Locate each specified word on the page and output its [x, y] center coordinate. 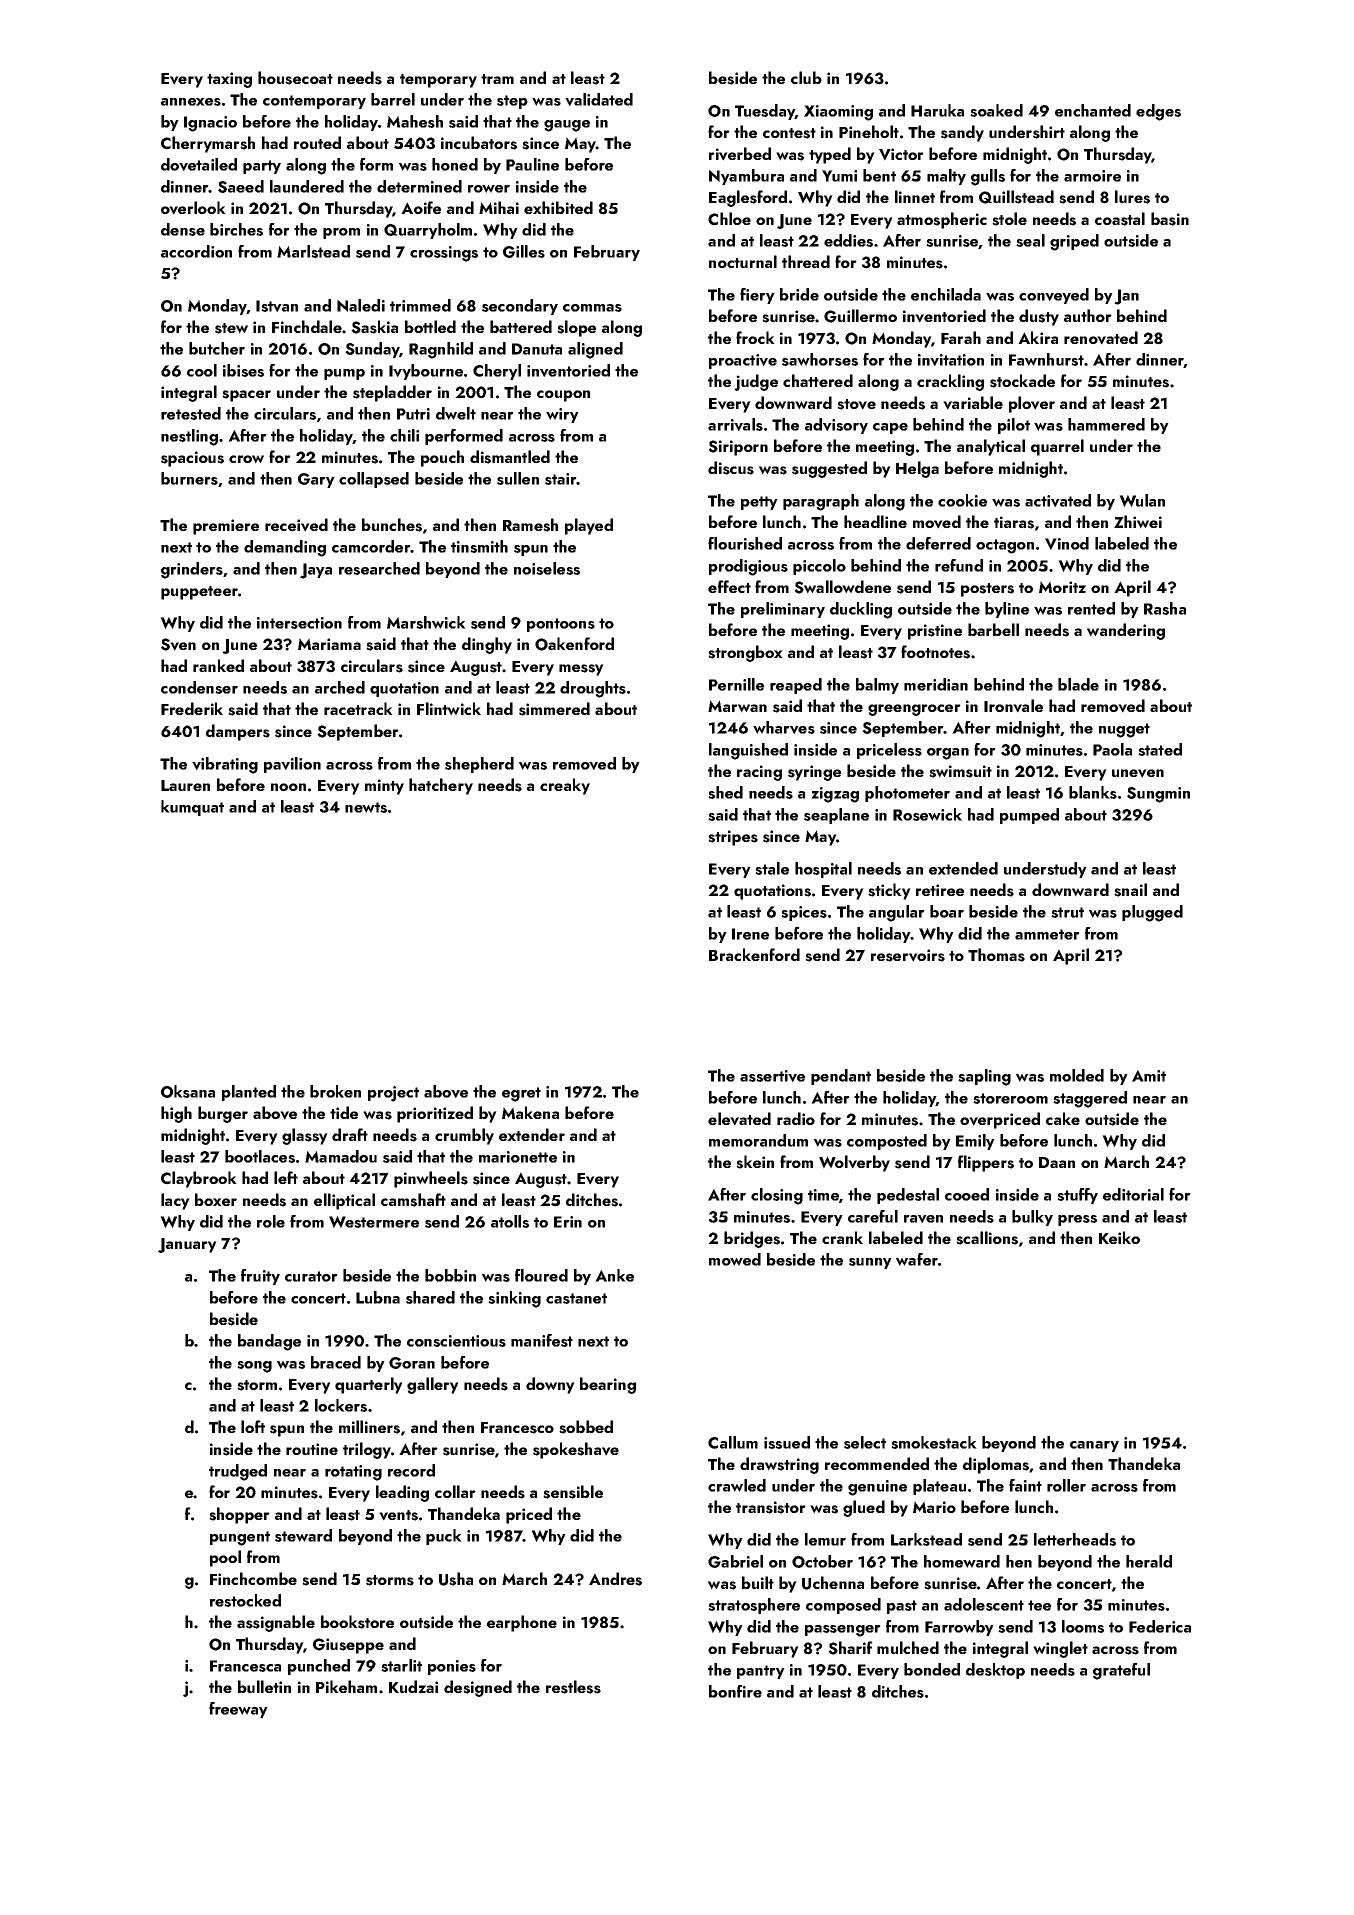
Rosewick [927, 814]
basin [1170, 219]
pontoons [561, 625]
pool [225, 1558]
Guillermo [860, 316]
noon [288, 787]
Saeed [241, 186]
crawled [737, 1485]
